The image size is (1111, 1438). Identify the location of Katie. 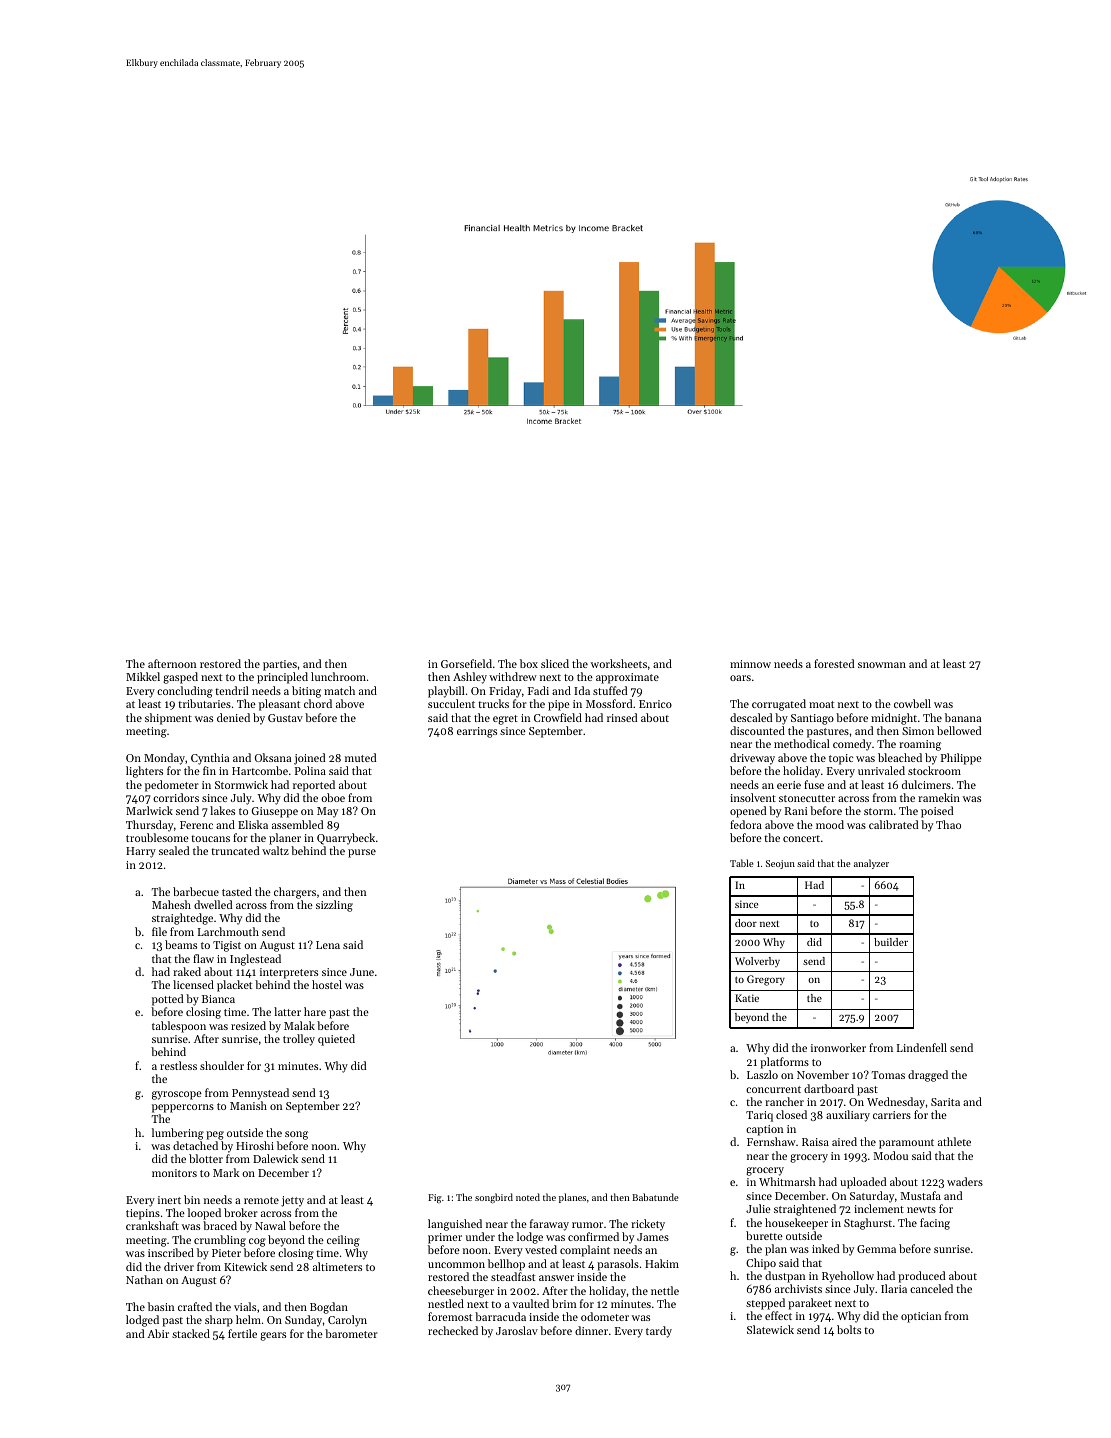
(747, 998).
